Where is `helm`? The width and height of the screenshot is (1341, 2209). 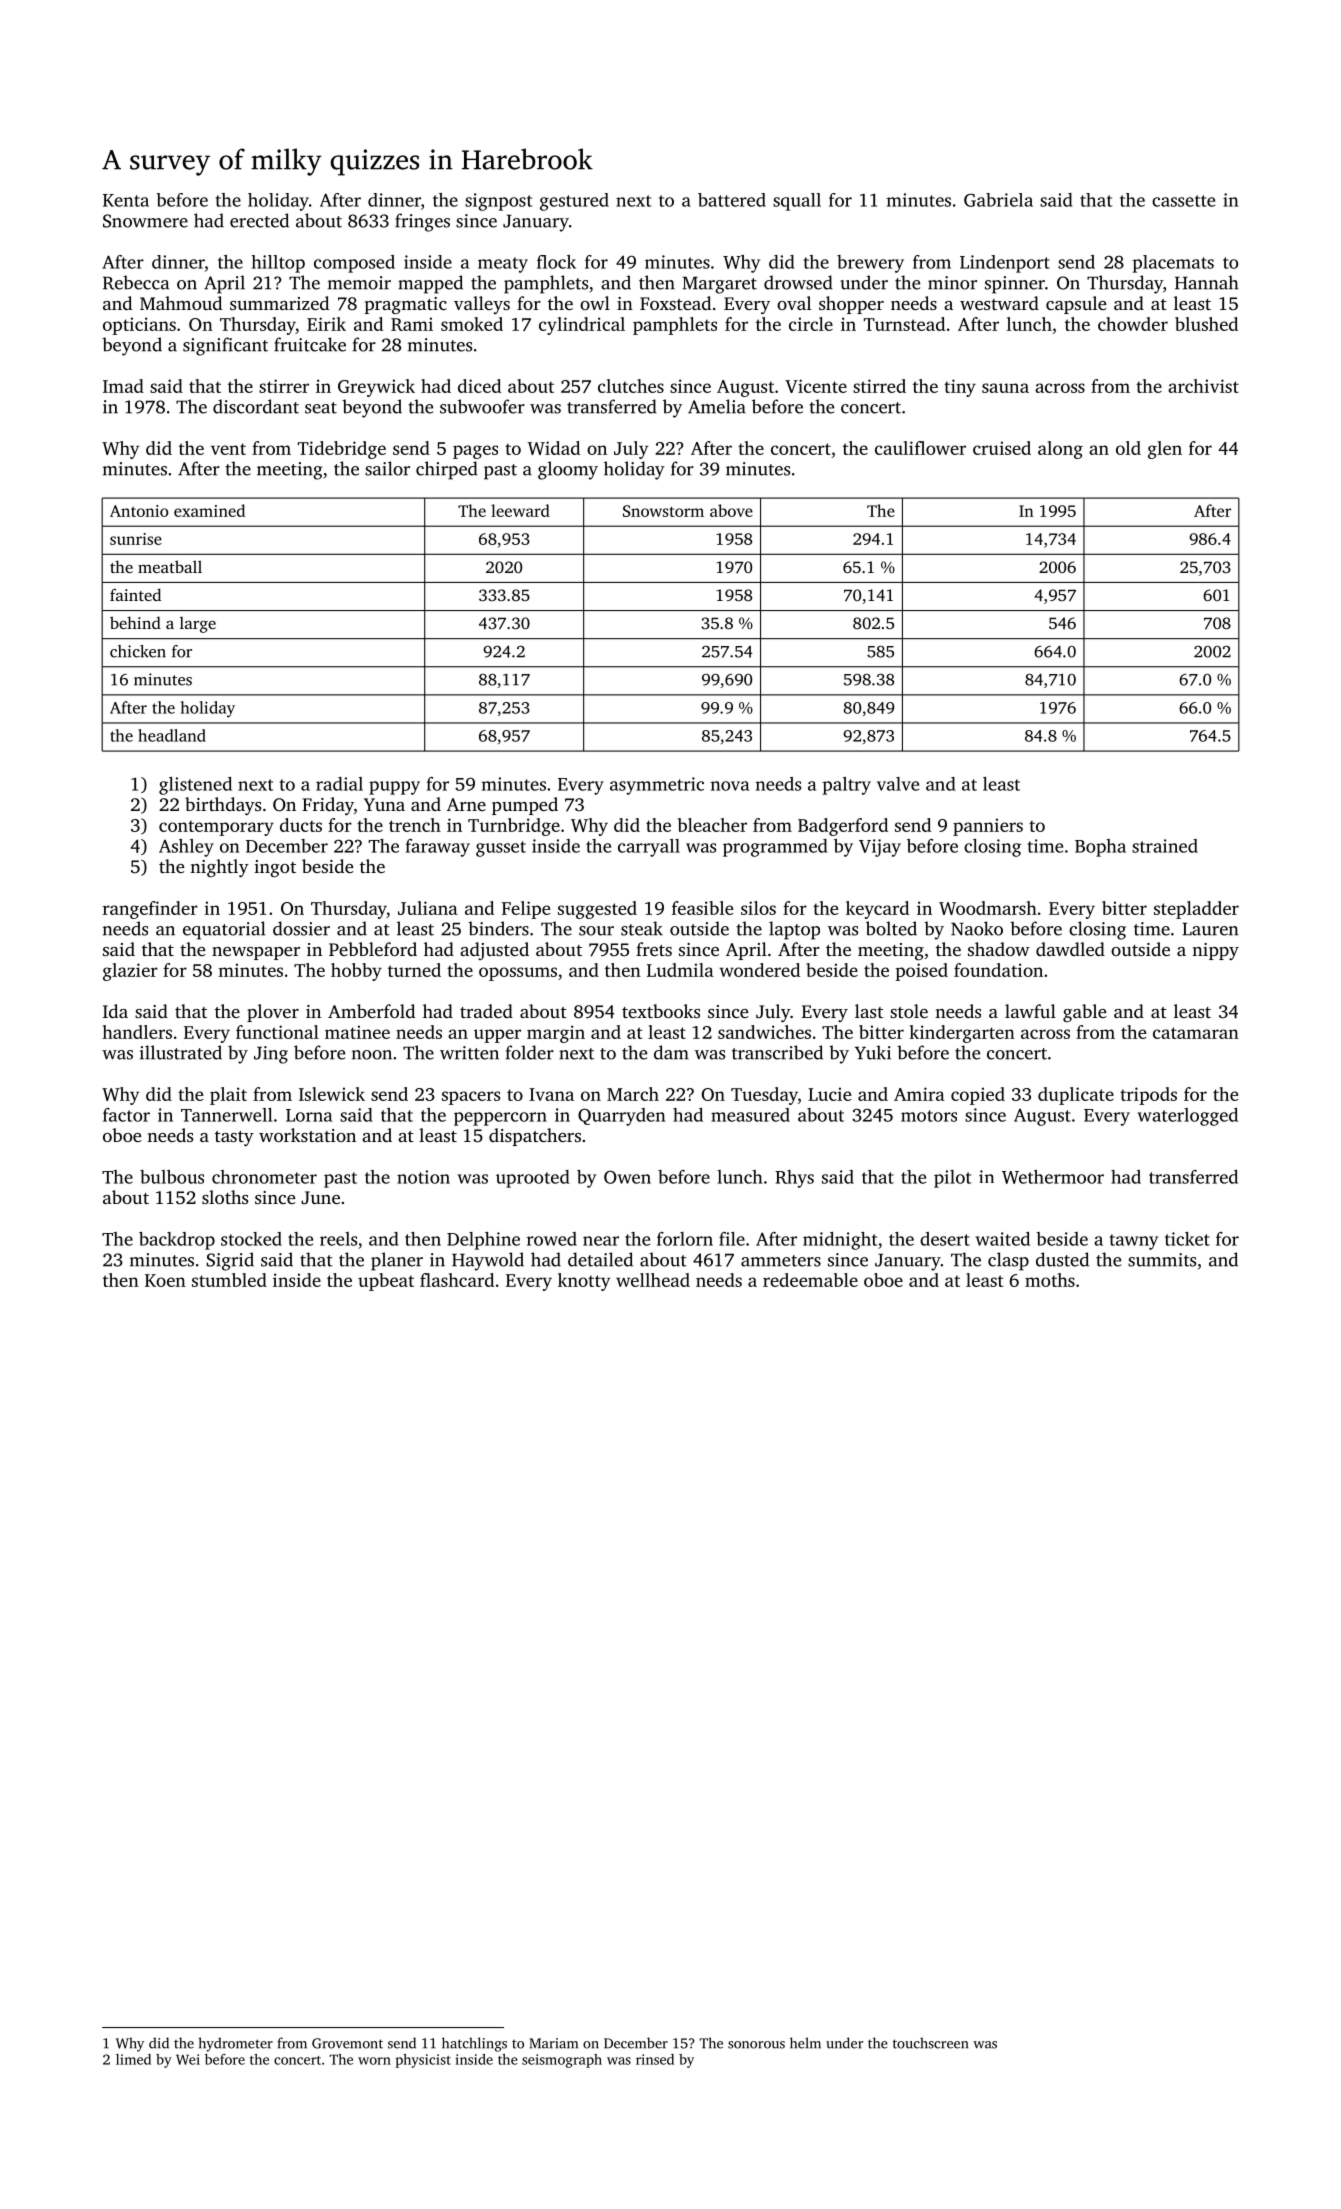
helm is located at coordinates (805, 2043).
